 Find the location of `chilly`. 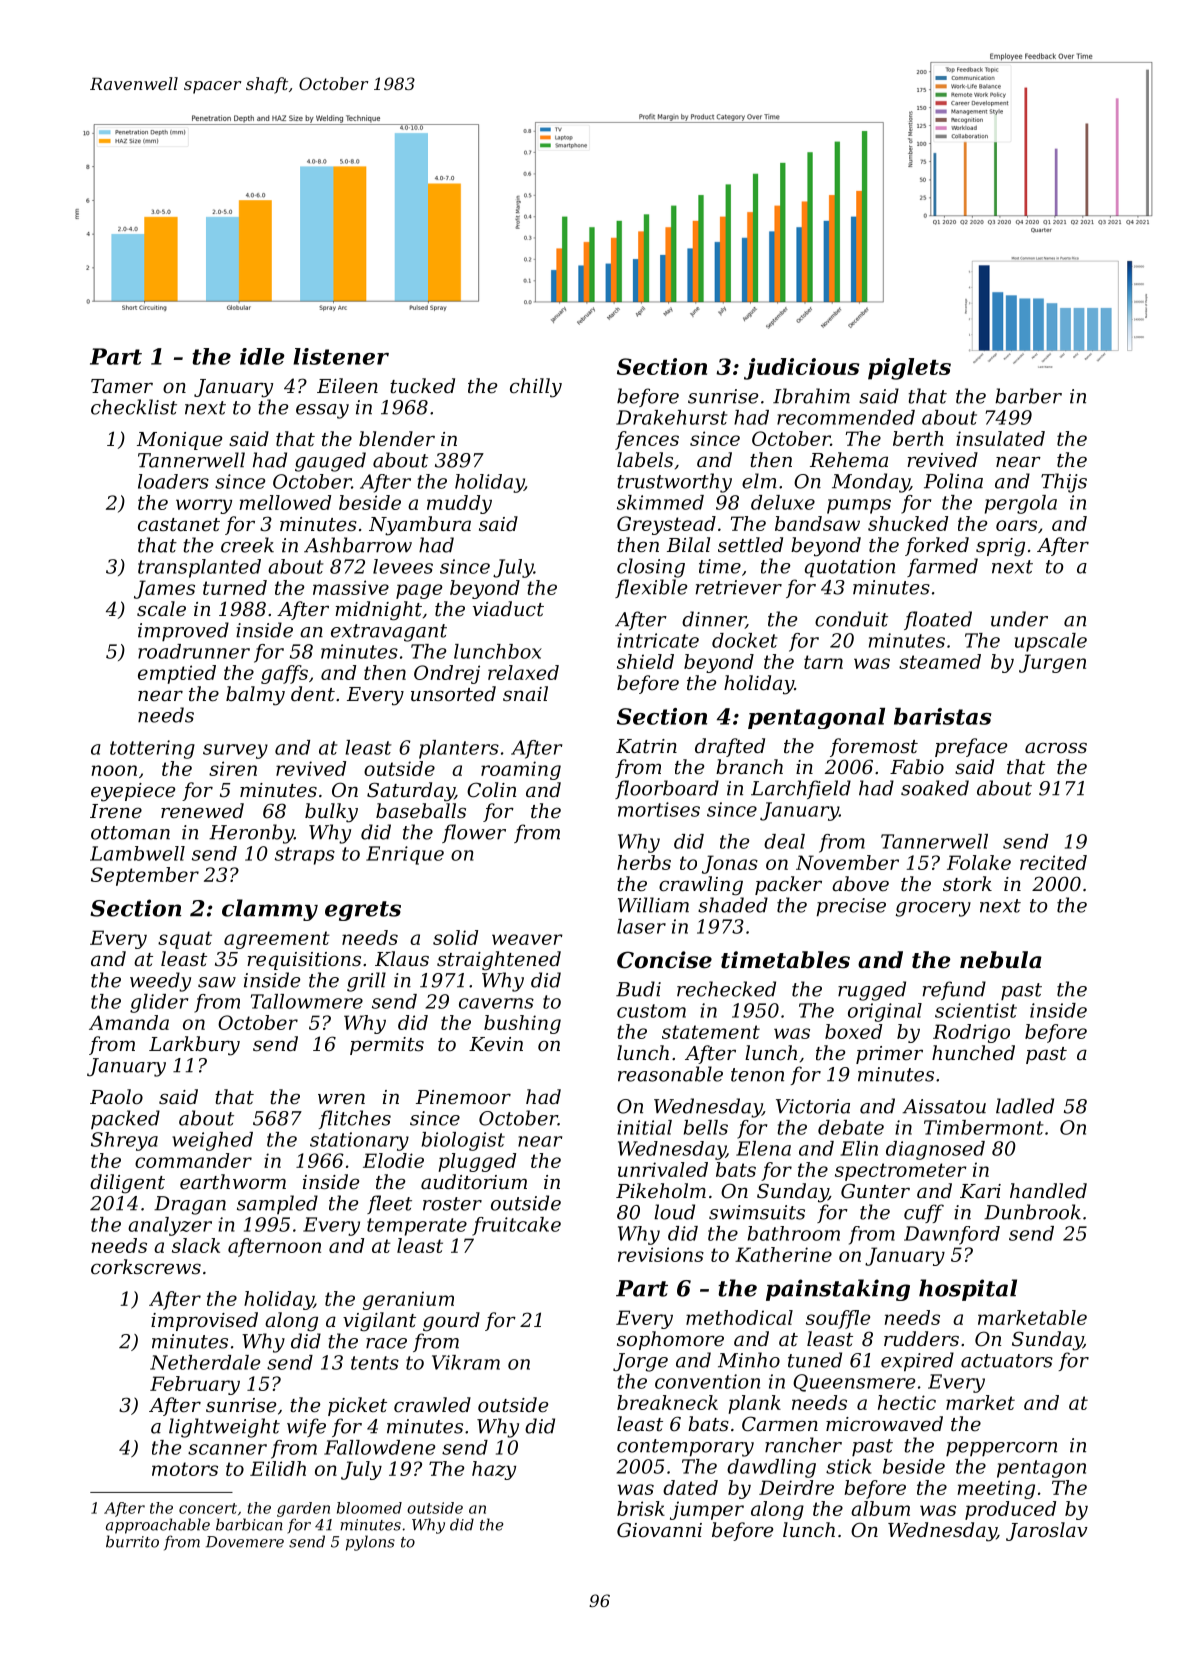

chilly is located at coordinates (536, 388).
